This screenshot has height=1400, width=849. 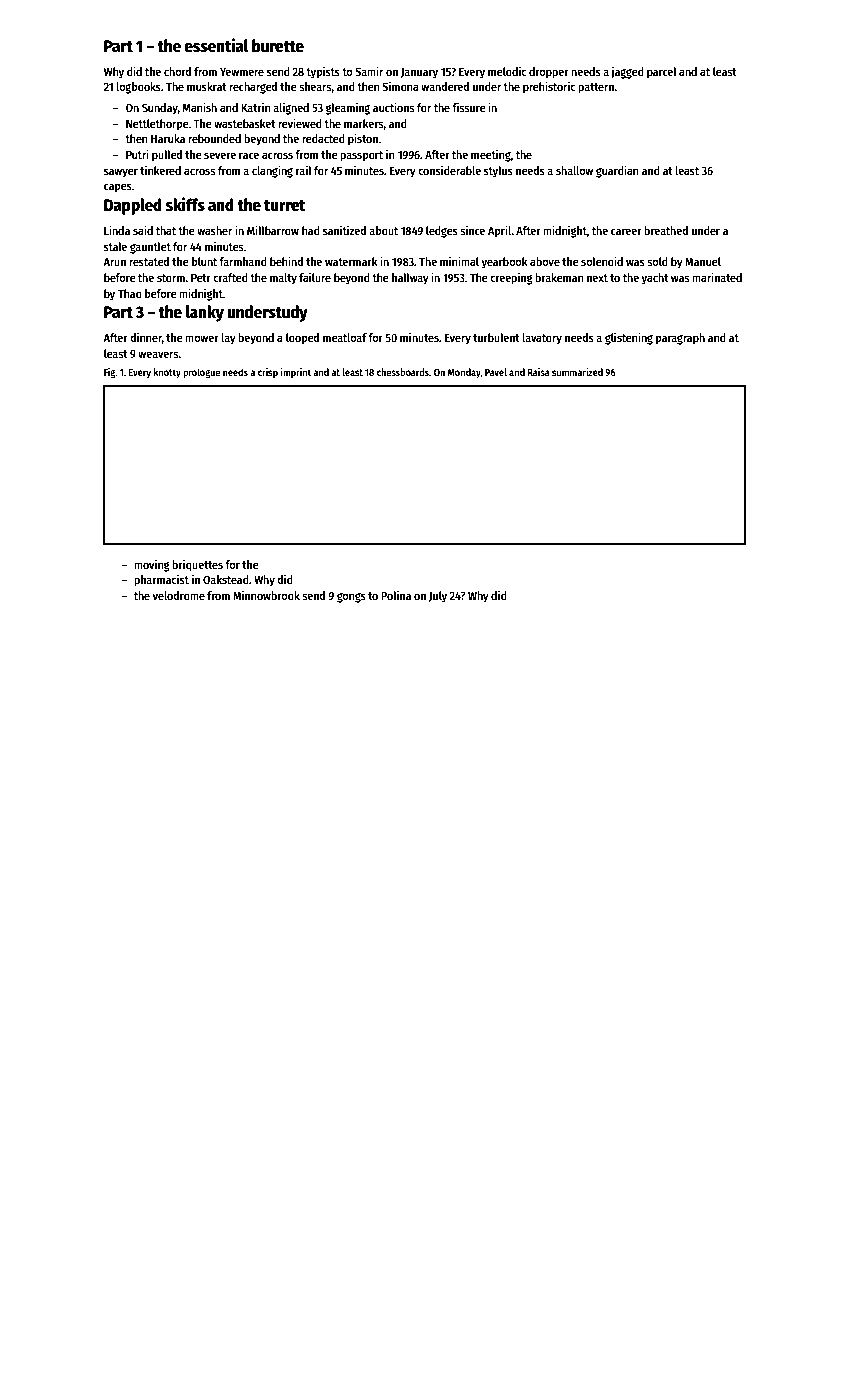 What do you see at coordinates (438, 597) in the screenshot?
I see `July` at bounding box center [438, 597].
